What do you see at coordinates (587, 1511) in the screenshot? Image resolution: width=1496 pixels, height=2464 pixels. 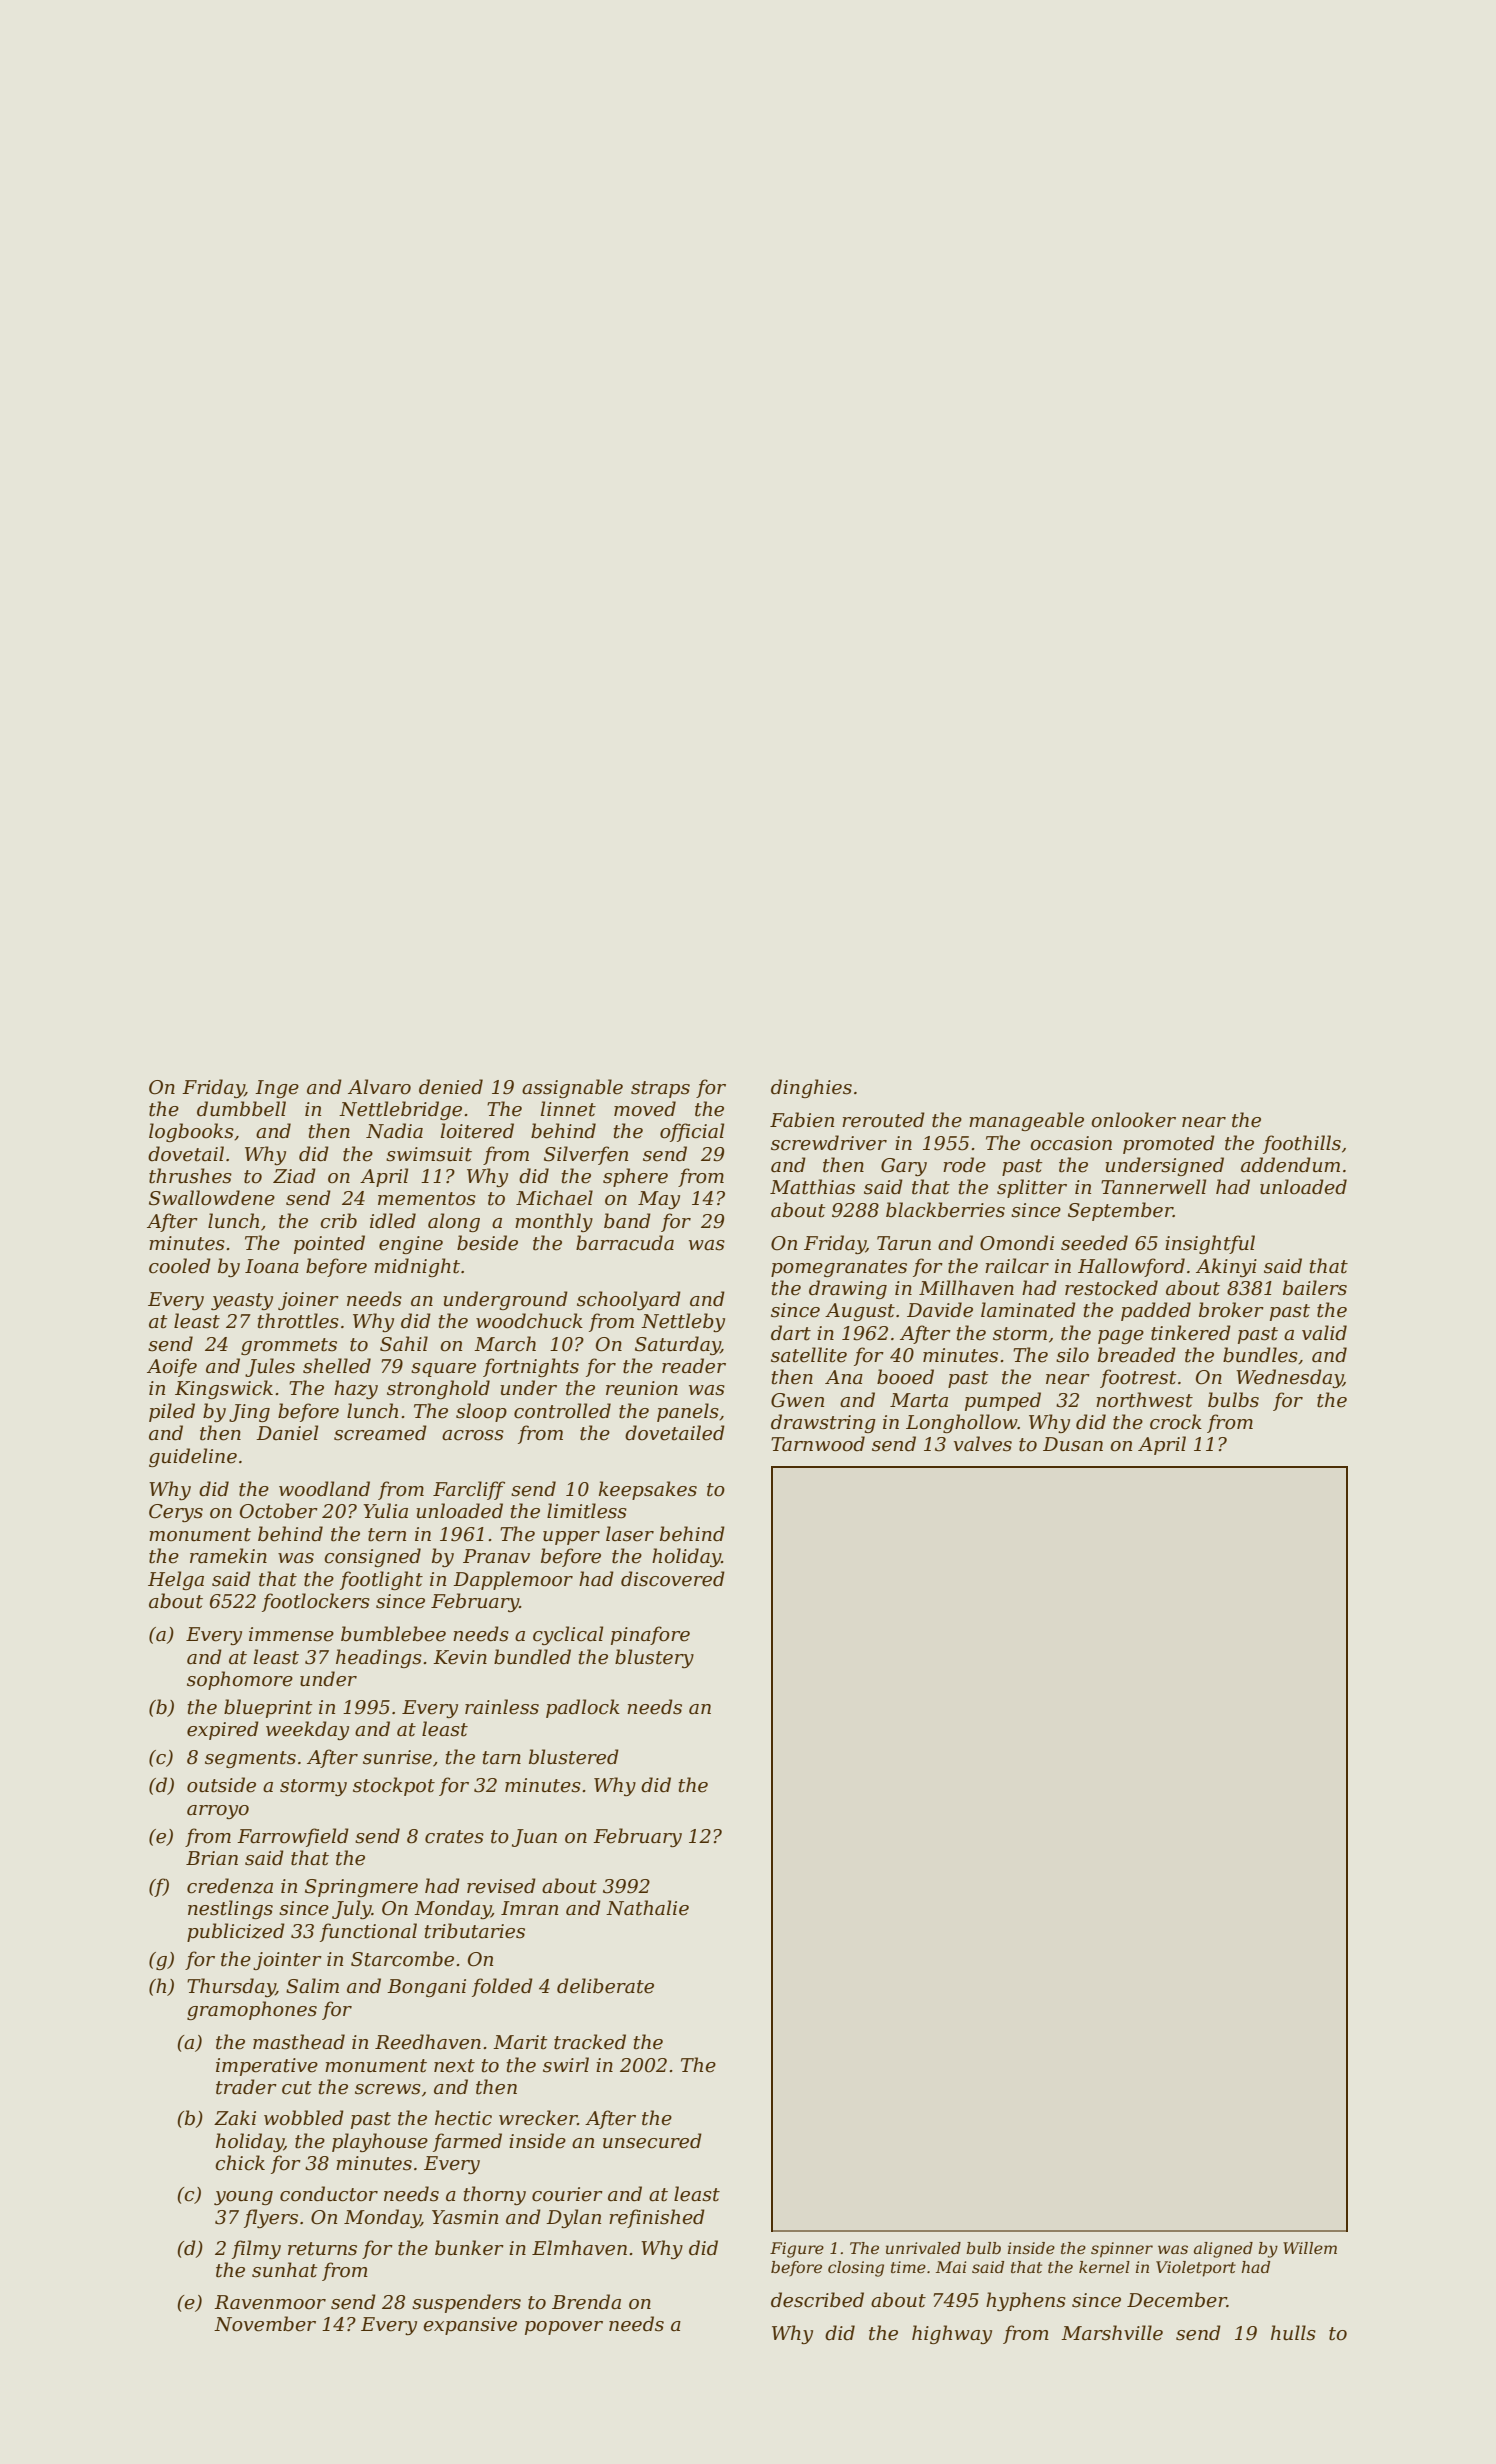 I see `limitless` at bounding box center [587, 1511].
